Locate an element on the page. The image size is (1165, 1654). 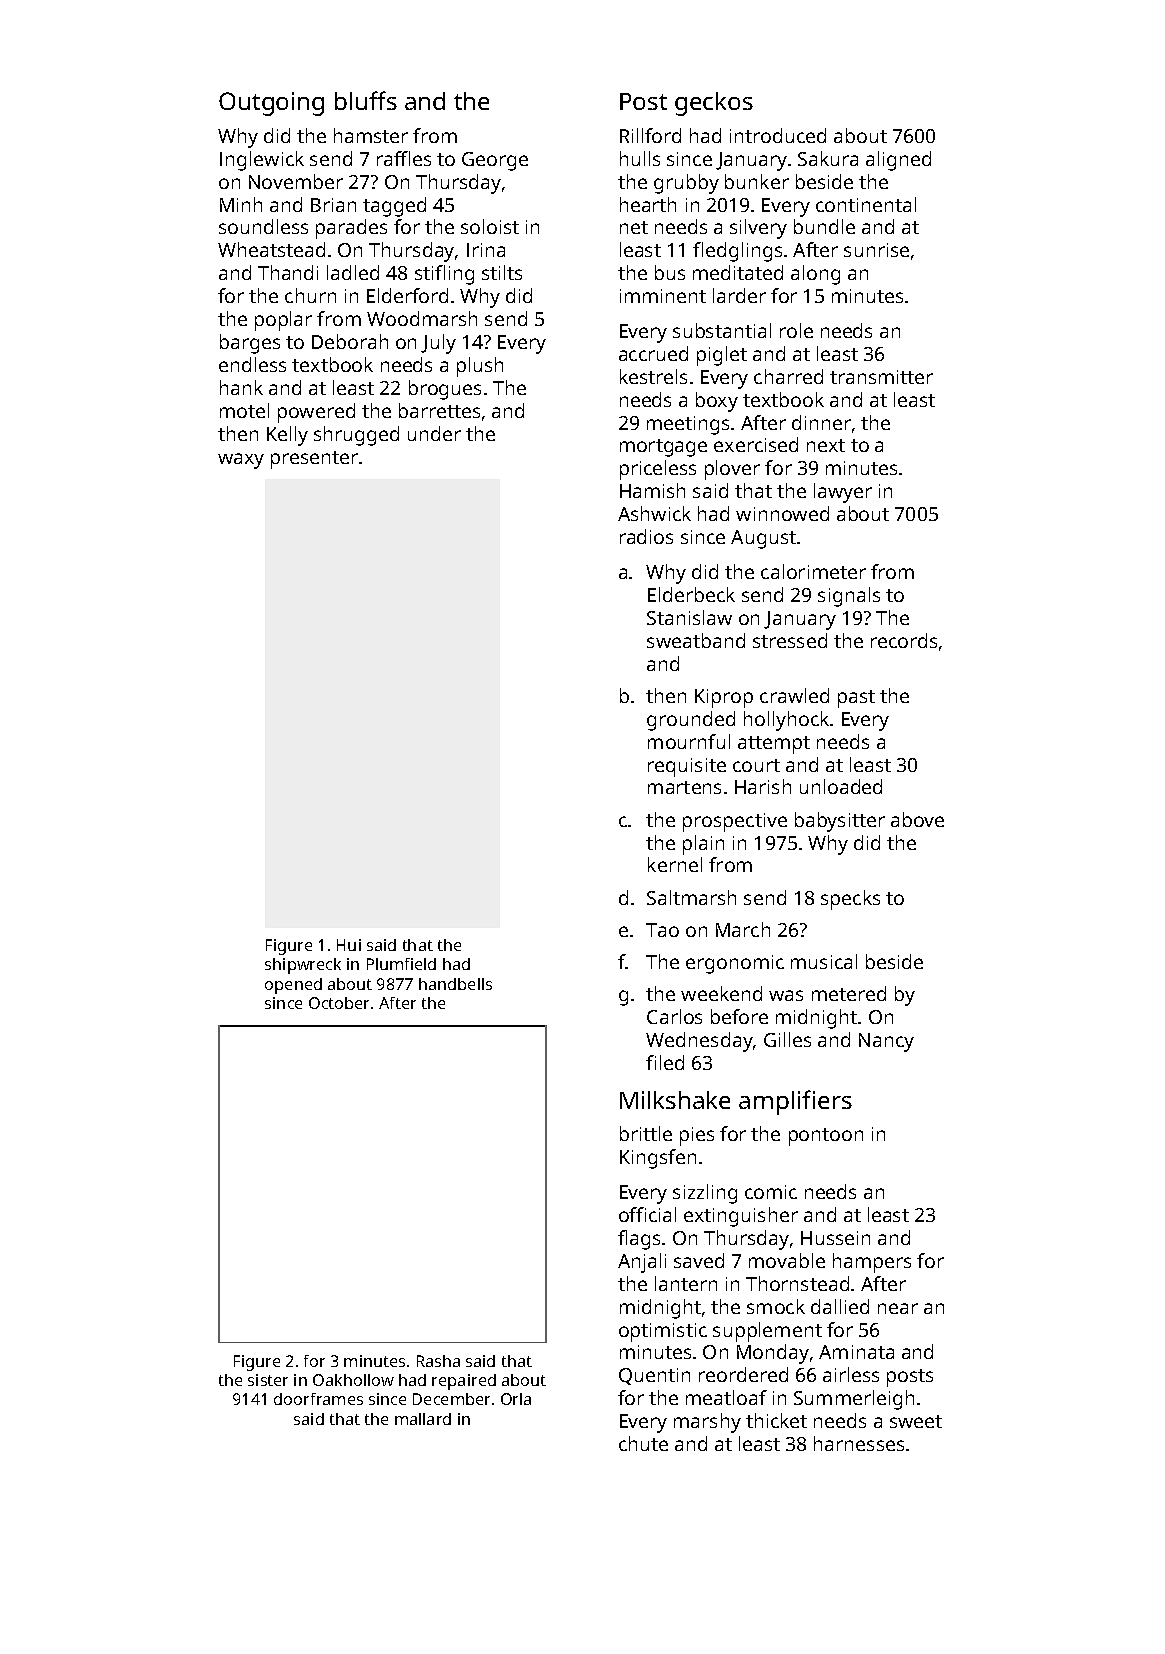
along is located at coordinates (815, 275).
